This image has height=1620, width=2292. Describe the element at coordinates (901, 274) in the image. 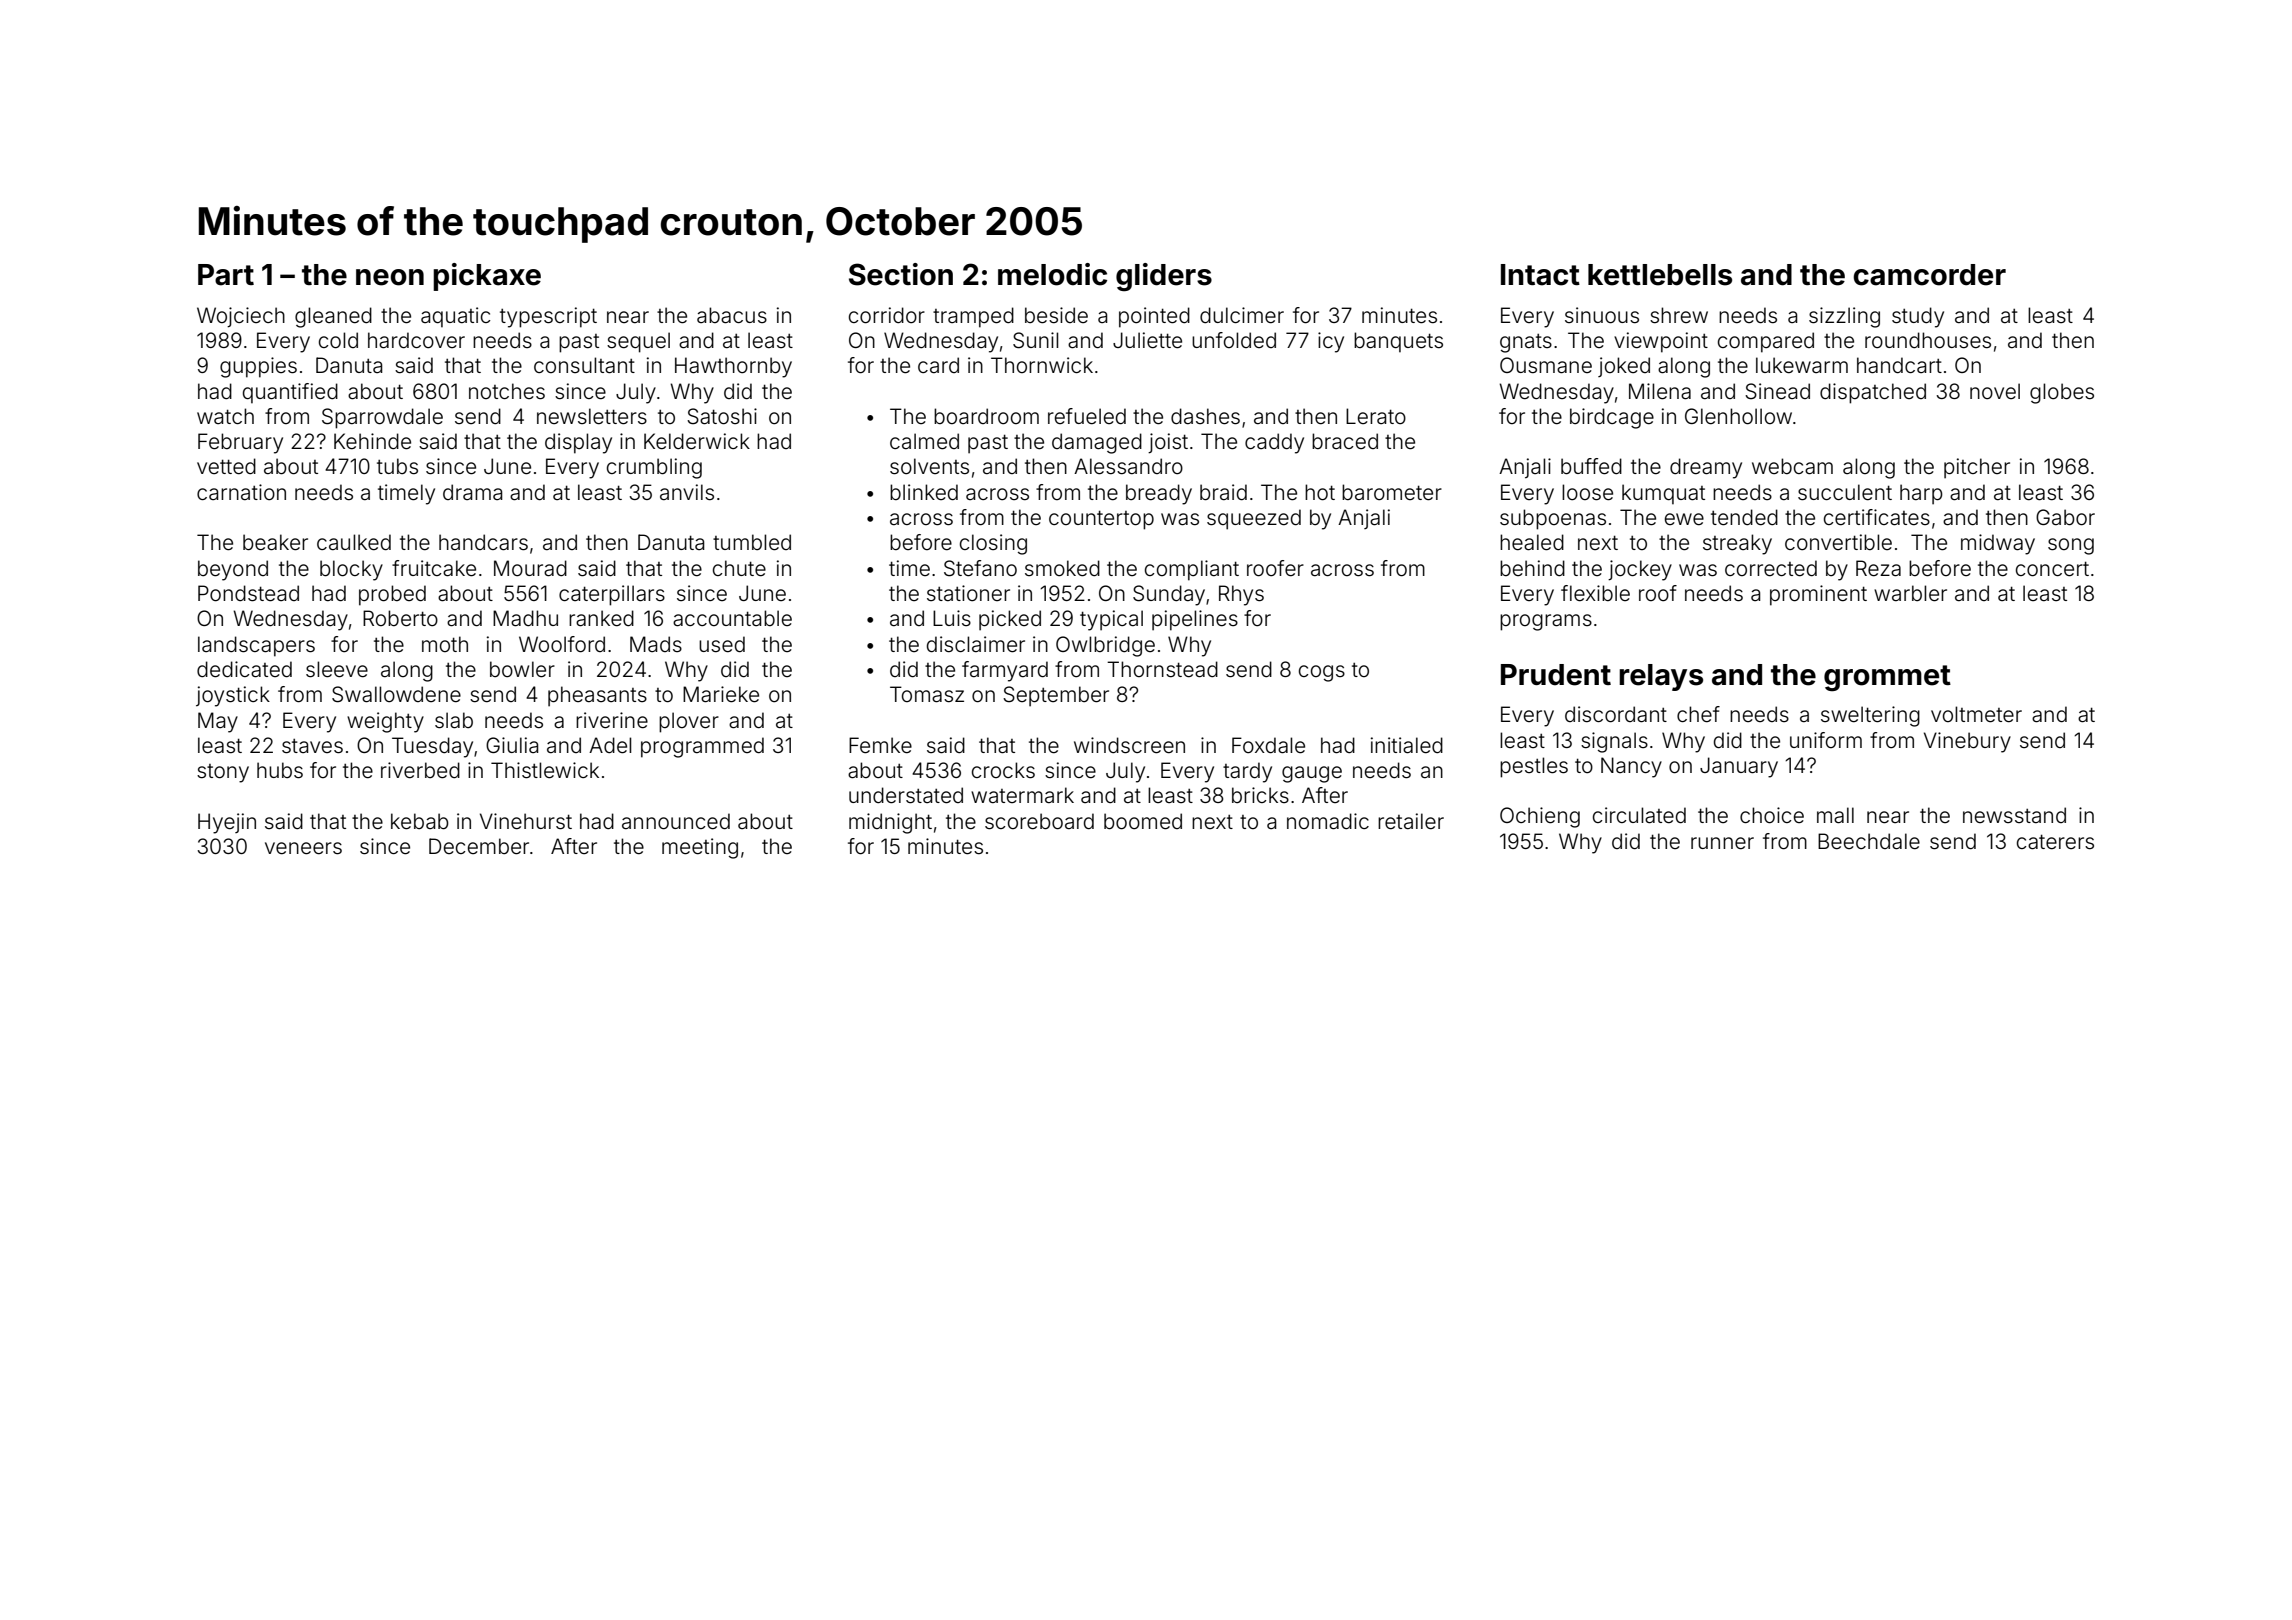

I see `Section` at that location.
